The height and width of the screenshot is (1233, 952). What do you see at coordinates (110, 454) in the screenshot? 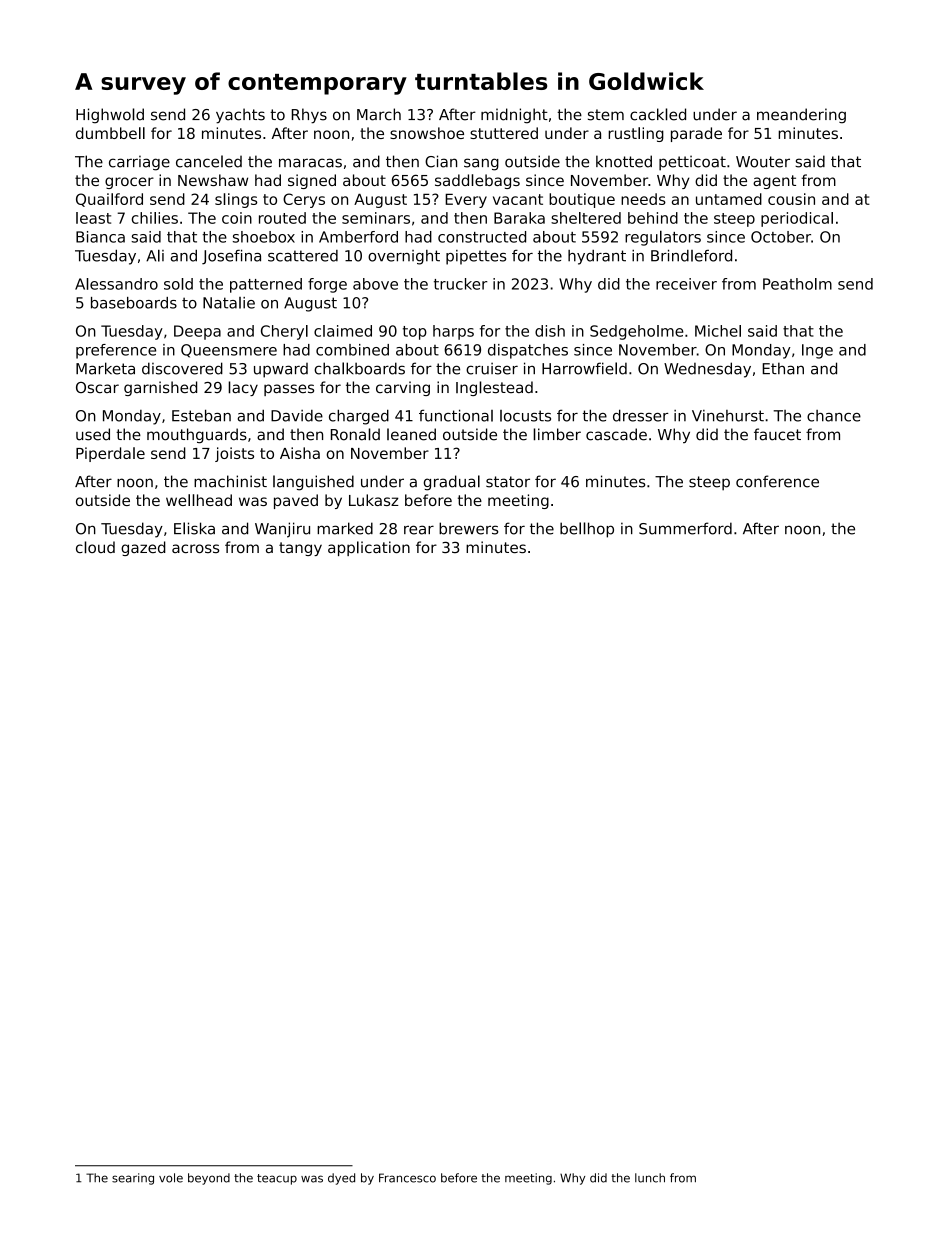
I see `Piperdale` at bounding box center [110, 454].
